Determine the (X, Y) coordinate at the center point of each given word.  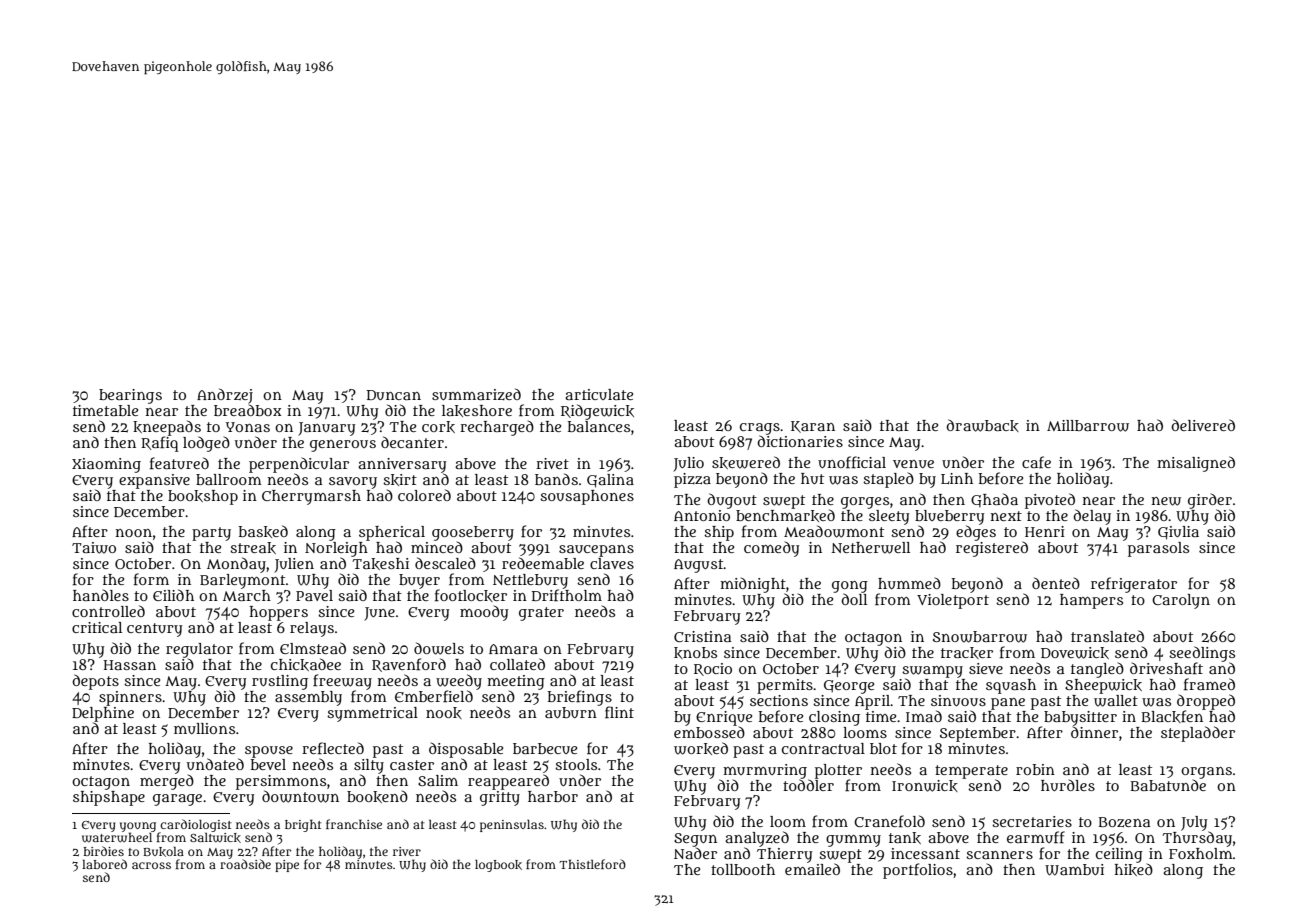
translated (1107, 636)
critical (97, 627)
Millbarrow (1088, 426)
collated (517, 664)
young (138, 827)
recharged (497, 428)
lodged (206, 444)
